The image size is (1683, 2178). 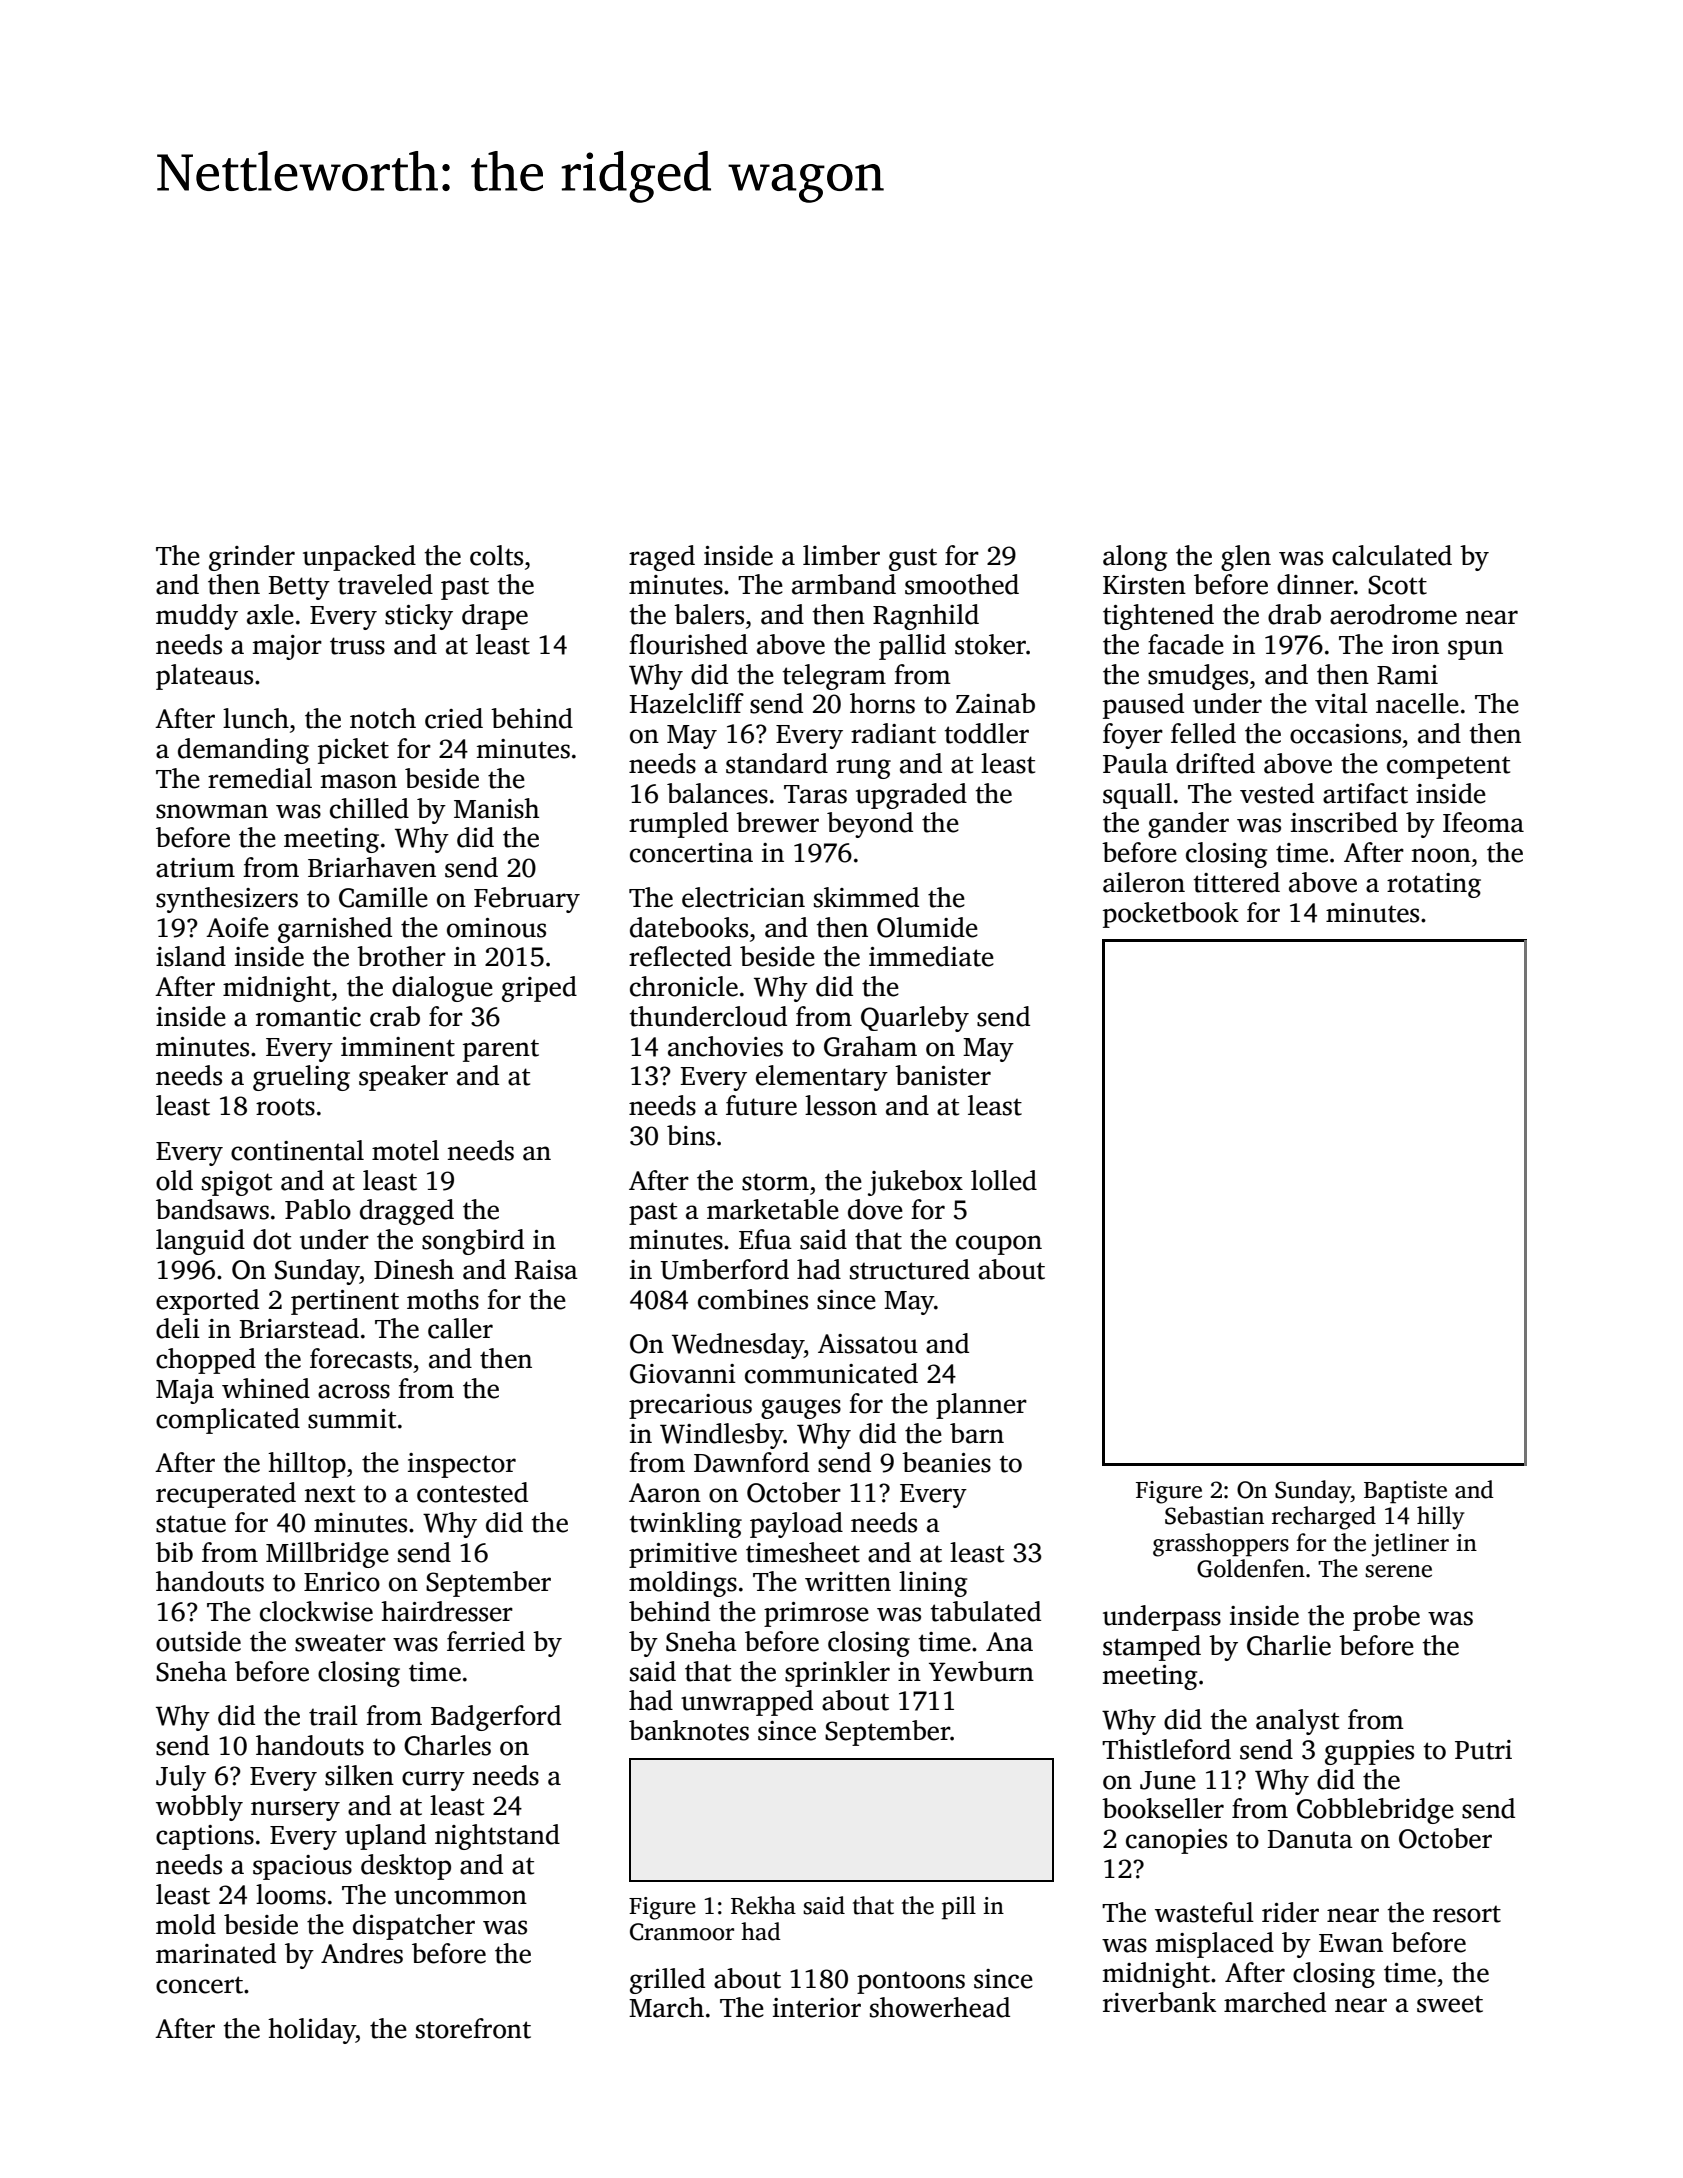 What do you see at coordinates (1345, 734) in the screenshot?
I see `occasions` at bounding box center [1345, 734].
